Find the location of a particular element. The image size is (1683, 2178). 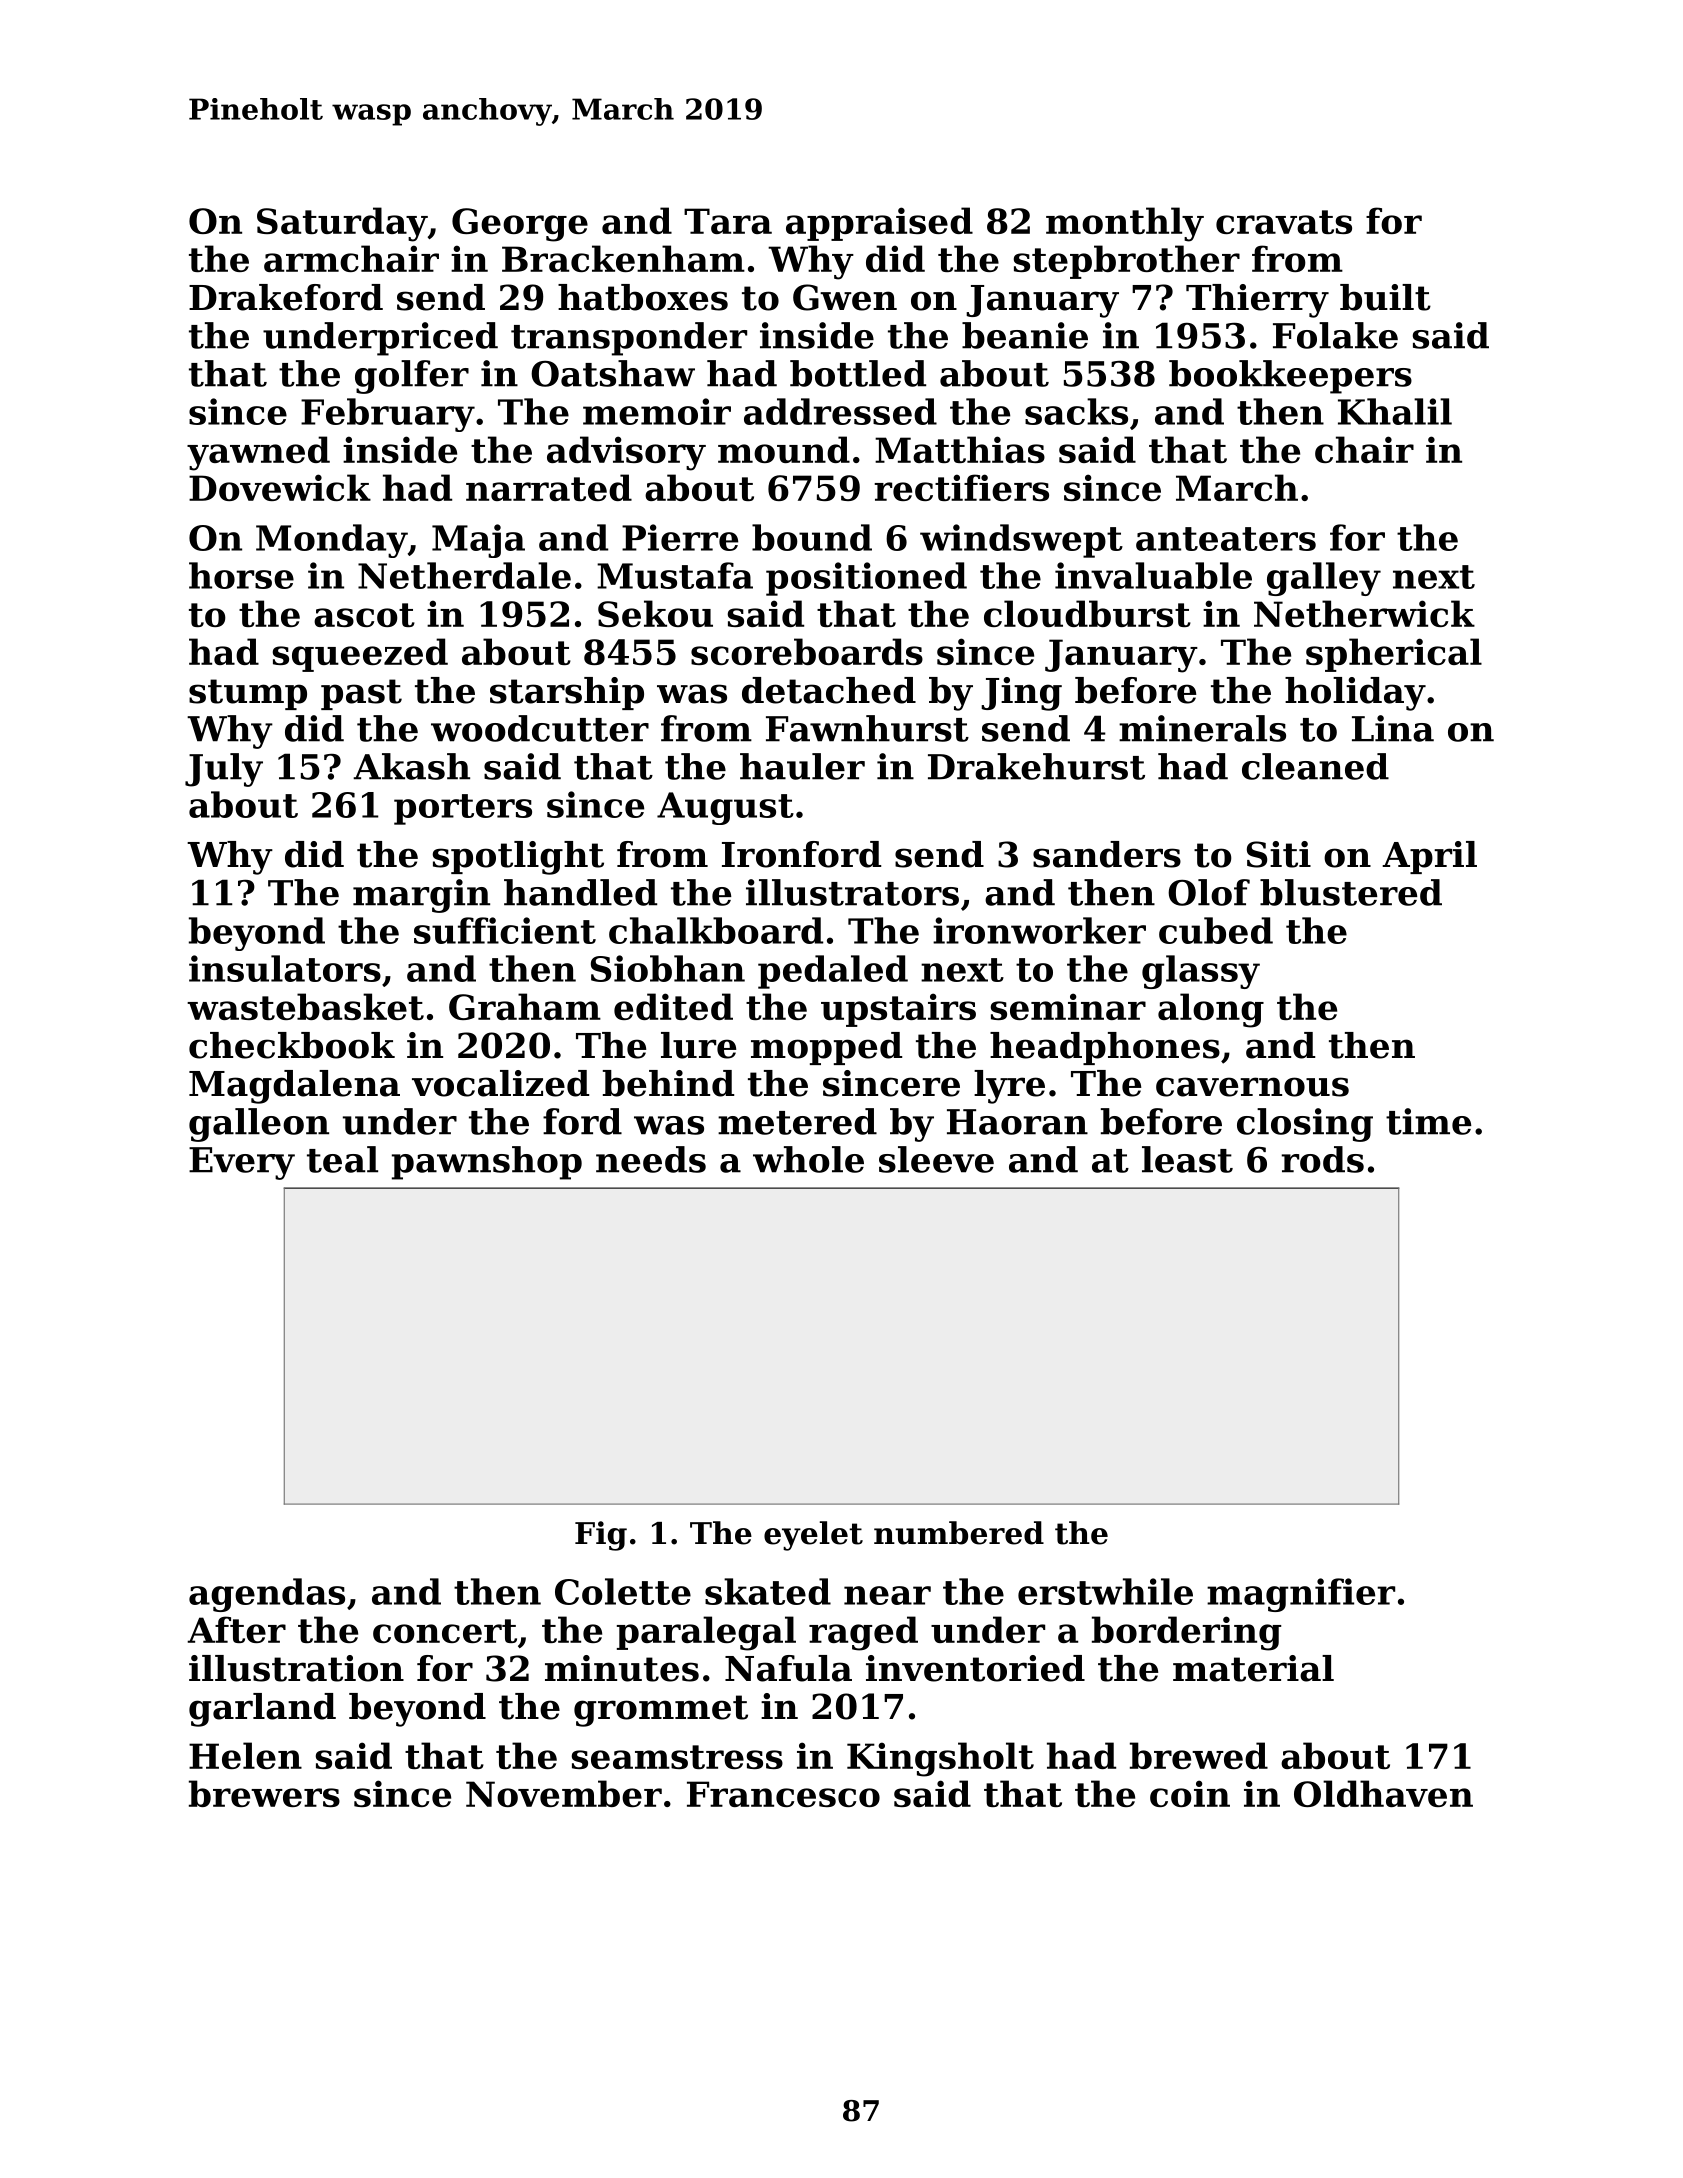

spherical is located at coordinates (1394, 655).
